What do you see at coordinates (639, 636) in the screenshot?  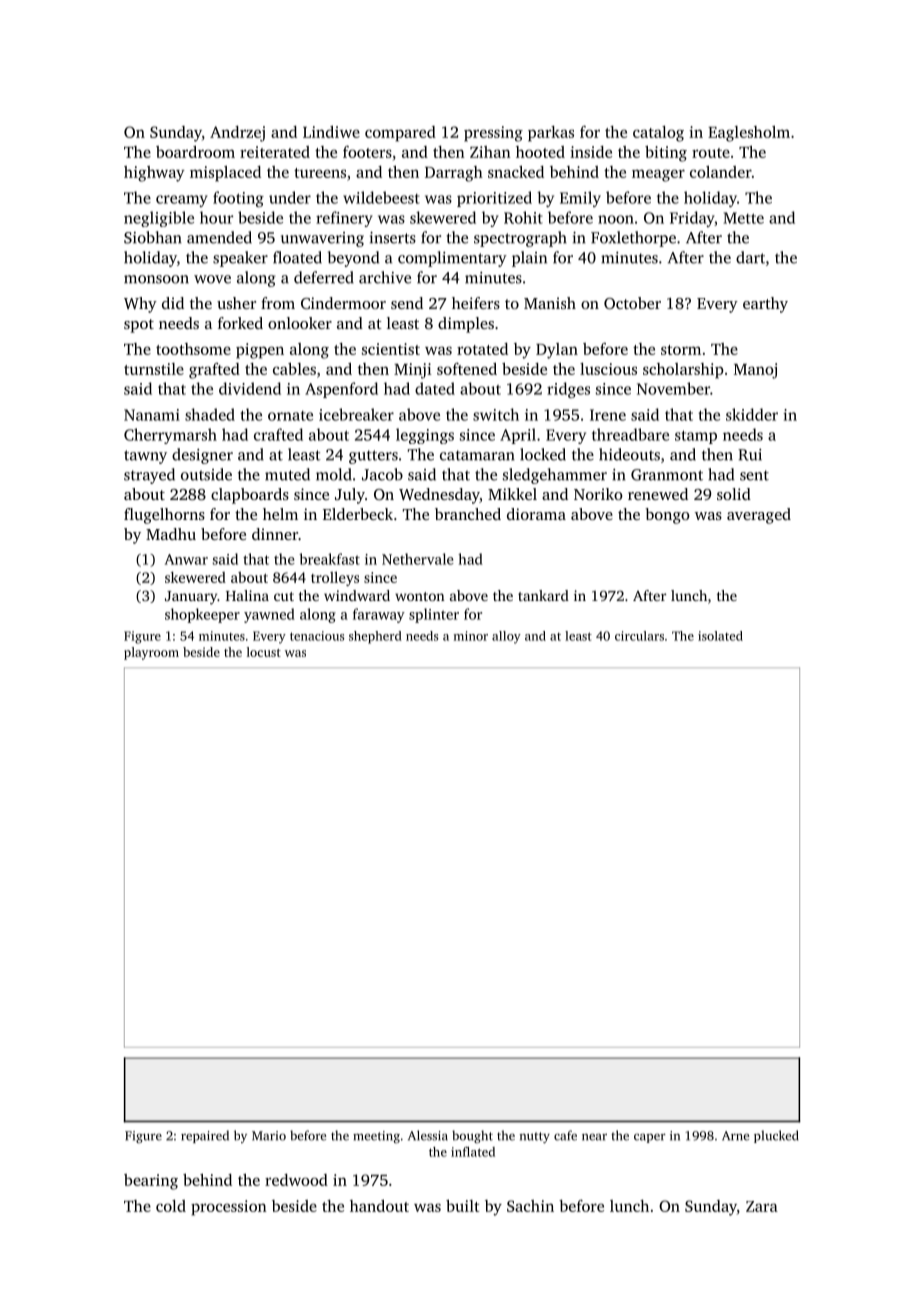 I see `circulars` at bounding box center [639, 636].
